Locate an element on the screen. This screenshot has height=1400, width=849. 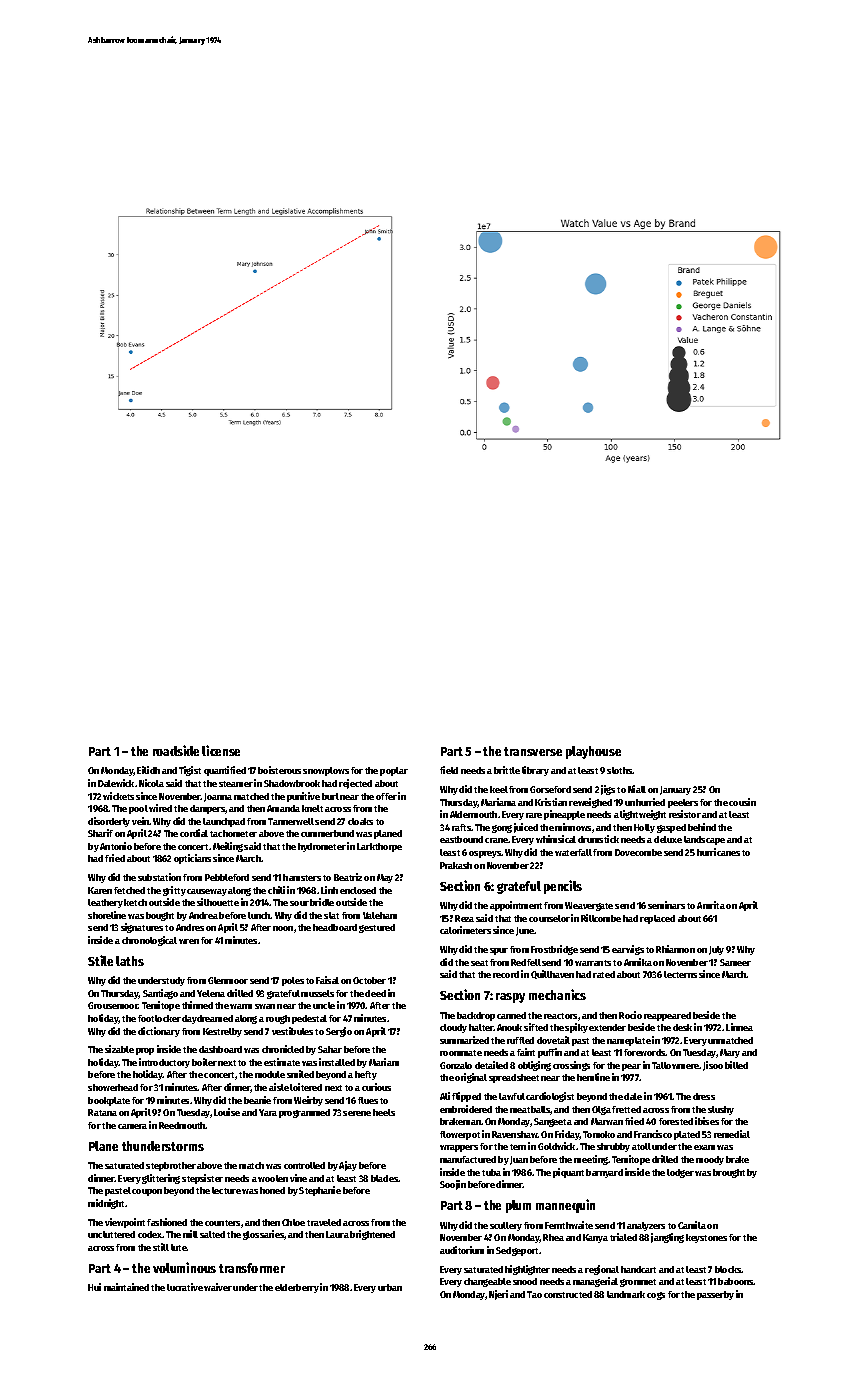
roadside is located at coordinates (176, 750).
